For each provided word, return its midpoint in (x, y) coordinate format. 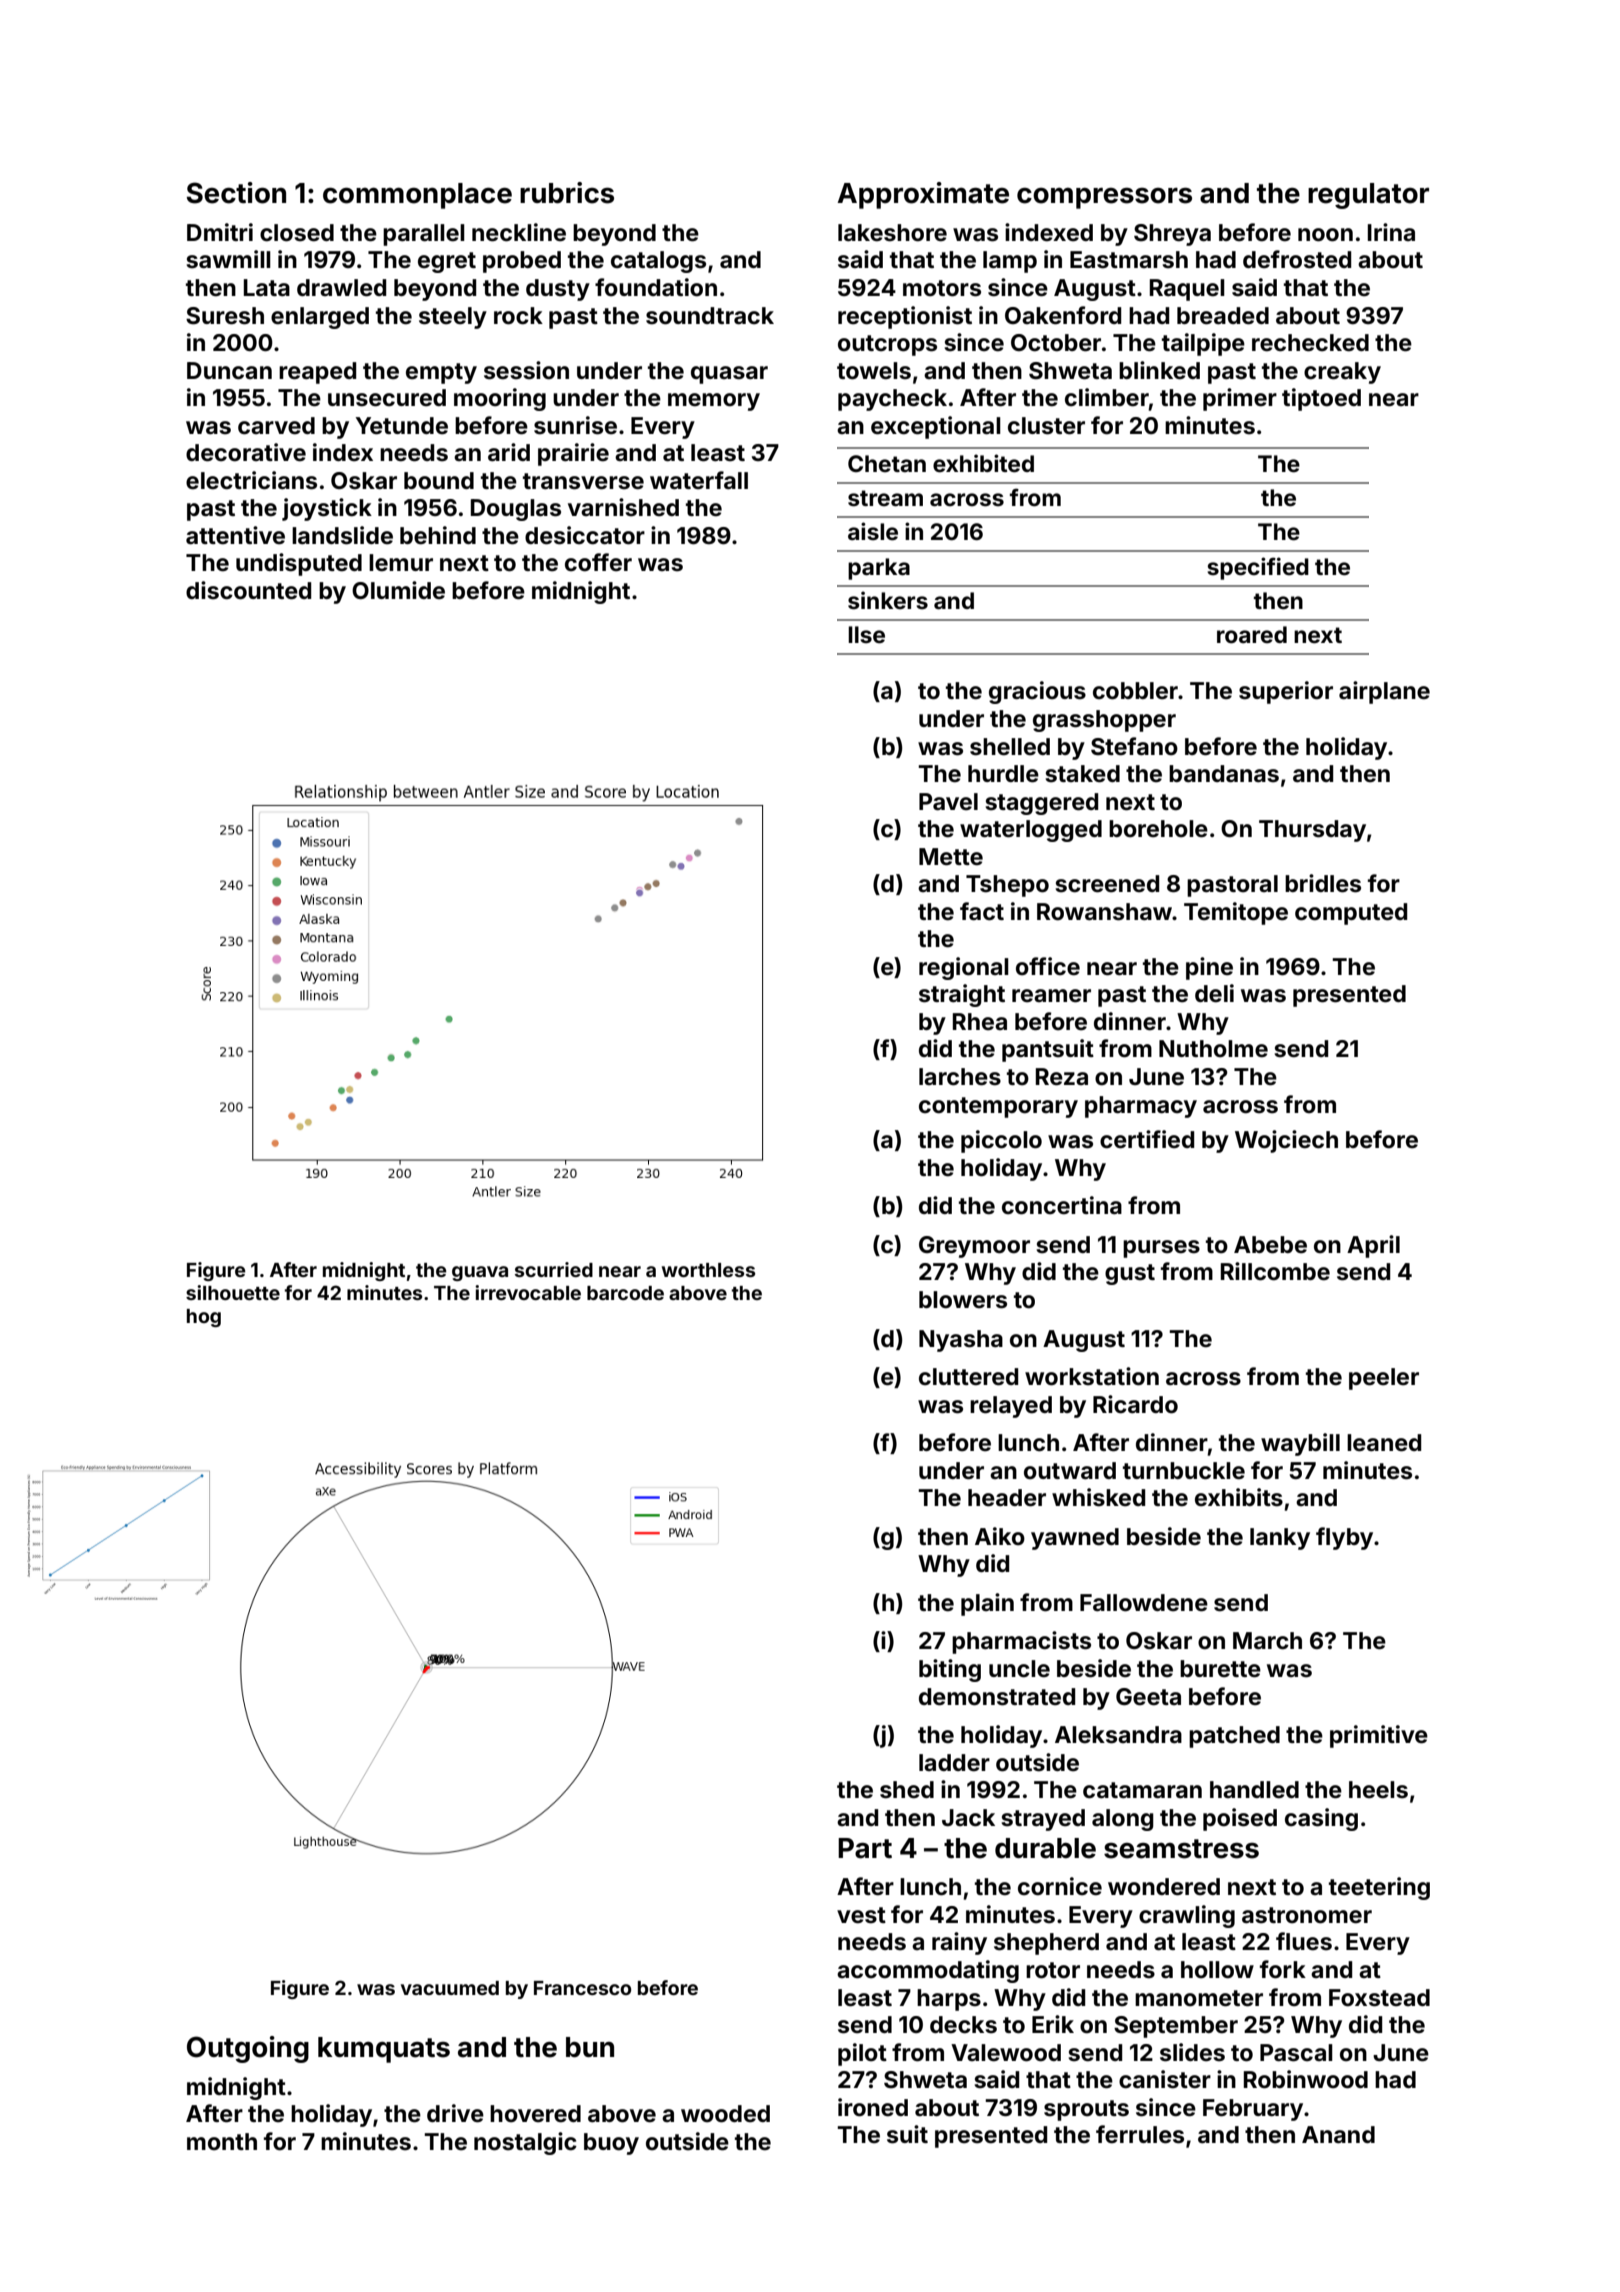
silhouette (233, 1292)
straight (962, 995)
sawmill (228, 259)
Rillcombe (1275, 1271)
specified (1258, 568)
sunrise (575, 425)
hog (204, 1318)
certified (1147, 1139)
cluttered (968, 1377)
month (222, 2141)
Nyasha (961, 1341)
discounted (248, 590)
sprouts (1086, 2110)
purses (1161, 1249)
